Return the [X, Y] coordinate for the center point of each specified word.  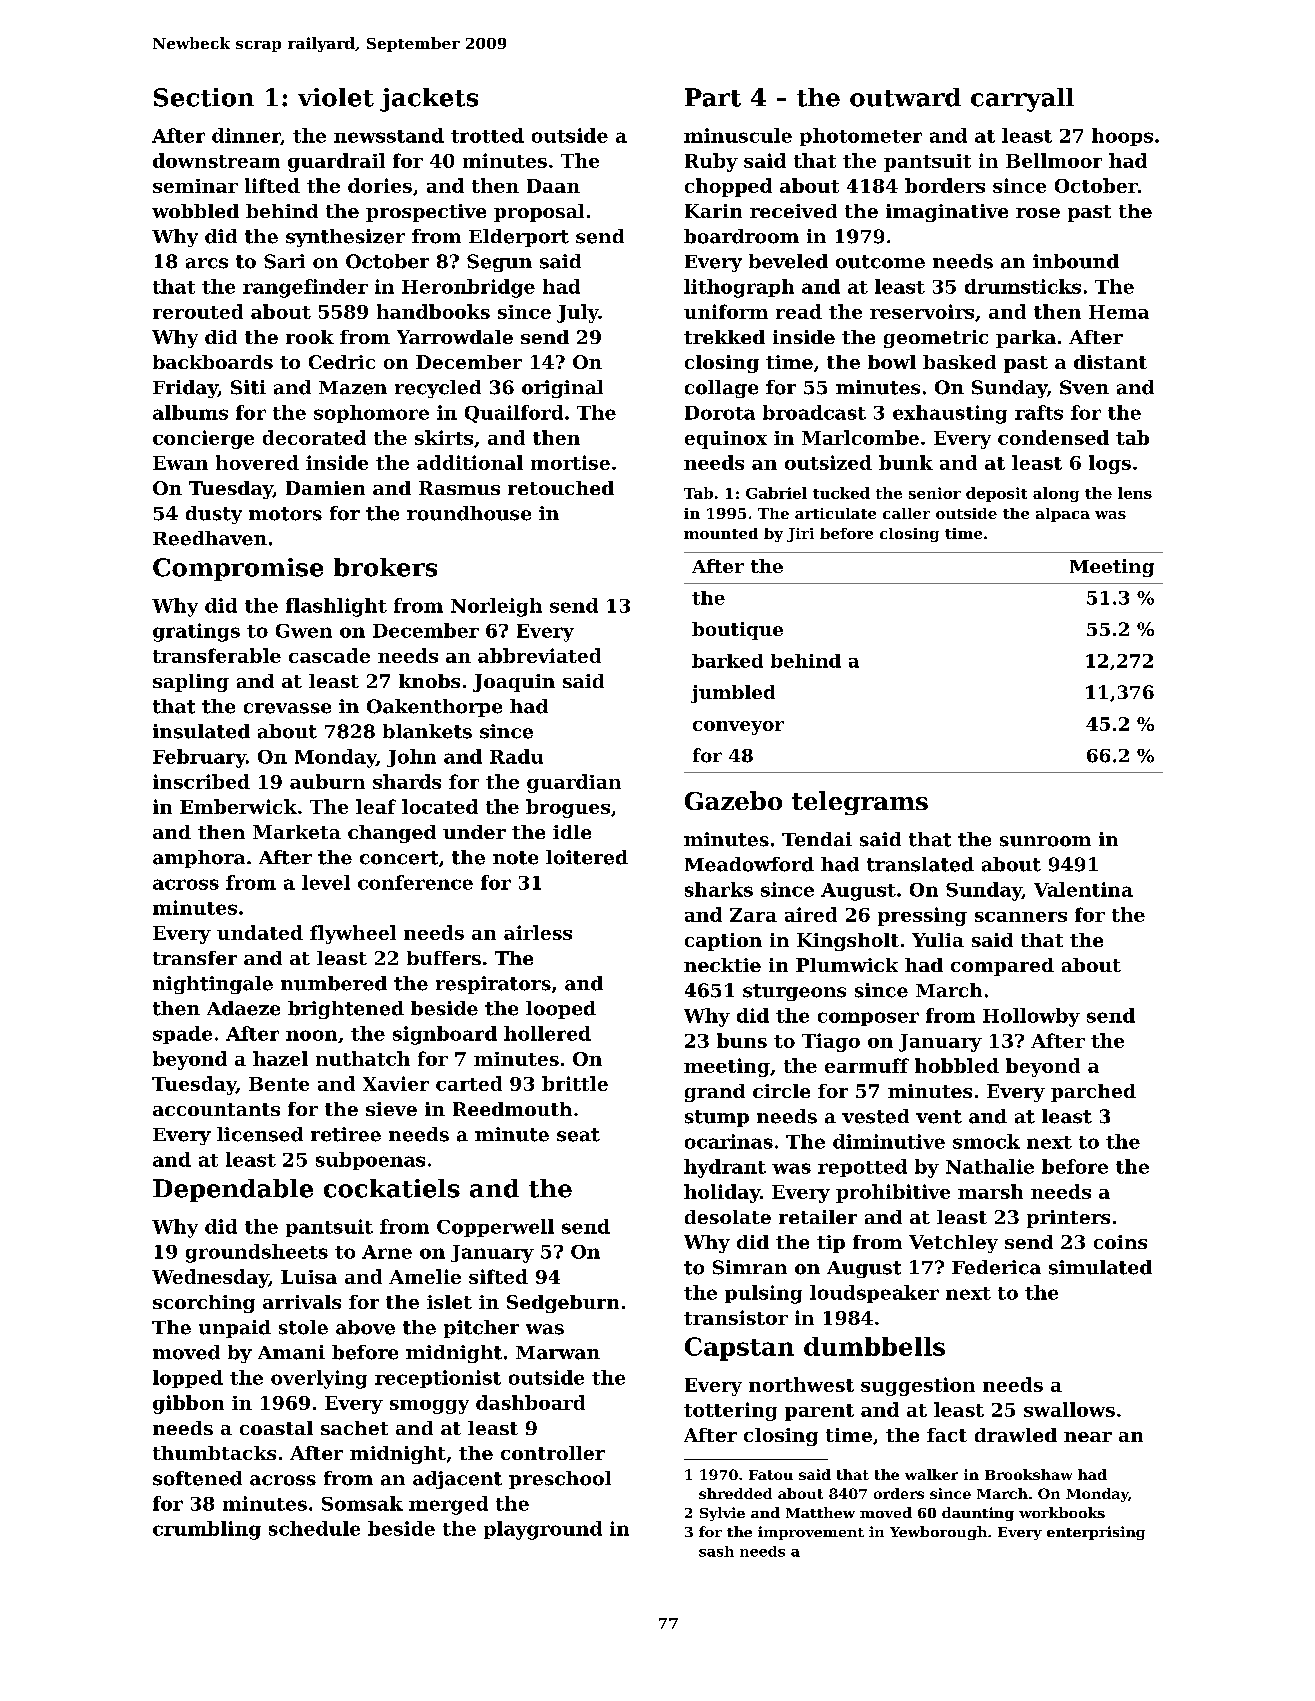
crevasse [287, 708]
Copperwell [495, 1228]
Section [204, 97]
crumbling [207, 1530]
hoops [1122, 137]
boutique [737, 631]
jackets [429, 100]
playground [543, 1530]
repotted [862, 1168]
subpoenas [370, 1161]
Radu [516, 756]
